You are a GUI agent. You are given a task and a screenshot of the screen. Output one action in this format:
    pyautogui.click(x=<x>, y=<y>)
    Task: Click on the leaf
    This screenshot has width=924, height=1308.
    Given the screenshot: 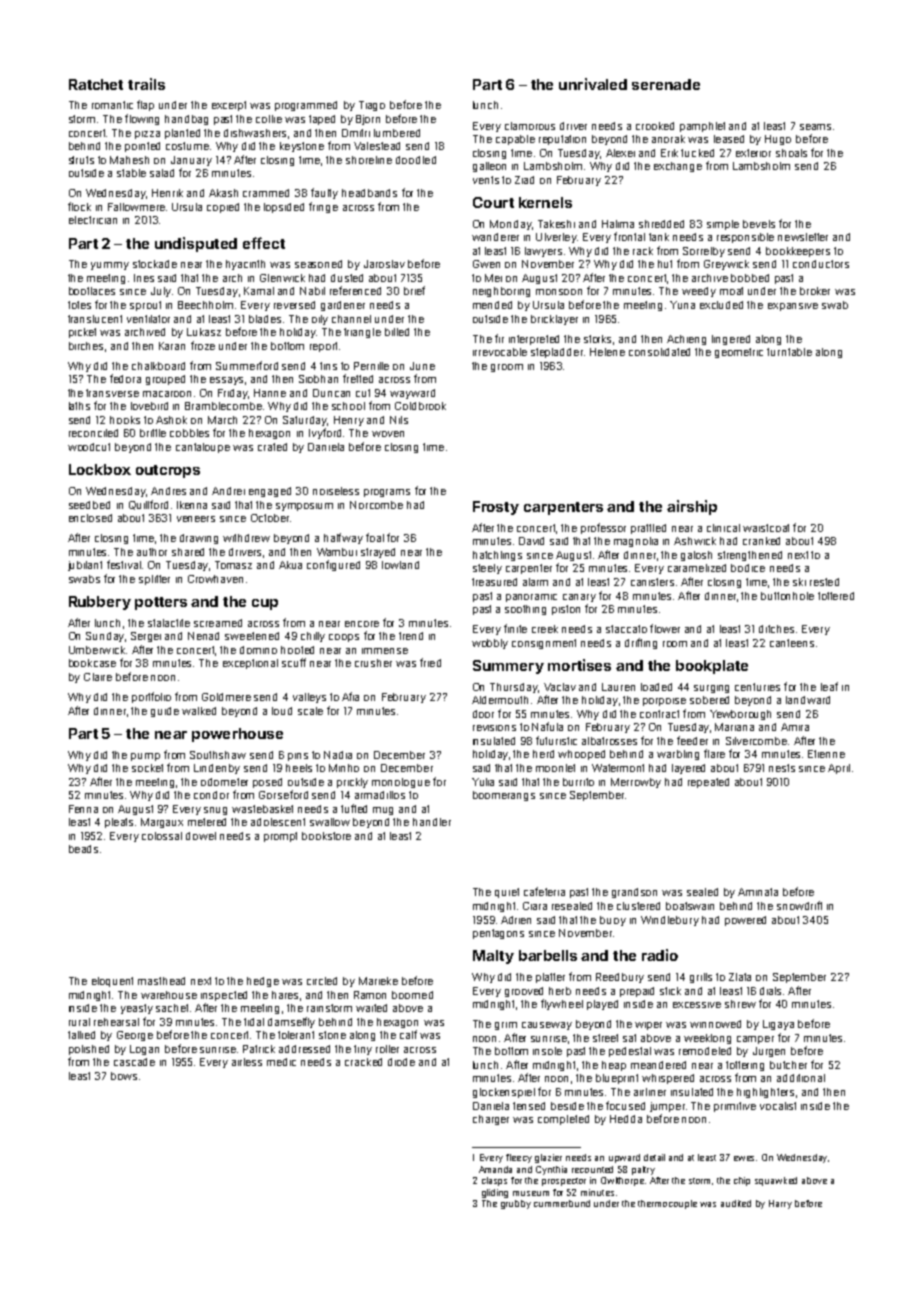 What is the action you would take?
    pyautogui.click(x=829, y=686)
